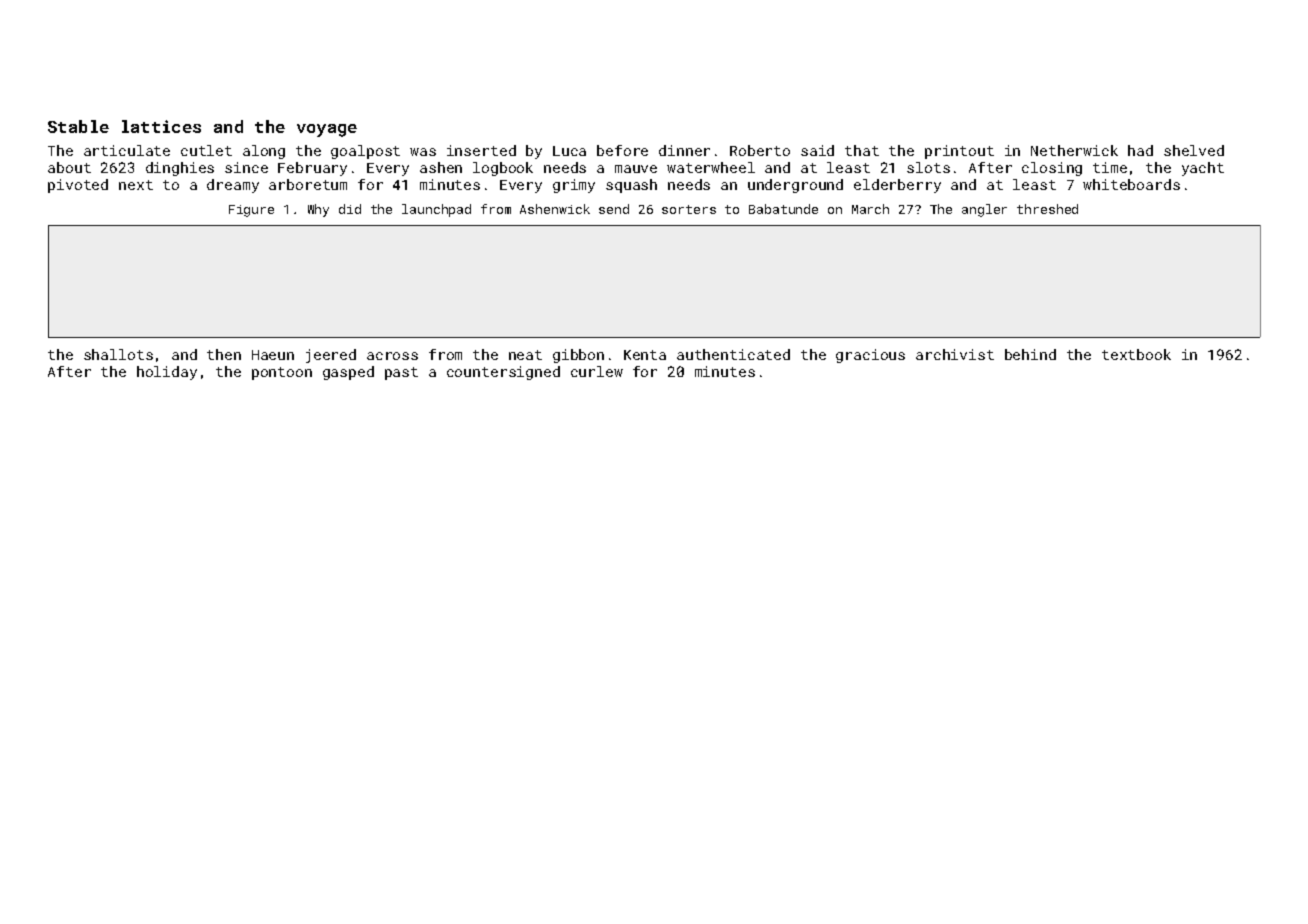 The image size is (1308, 924). I want to click on voyage, so click(327, 130).
